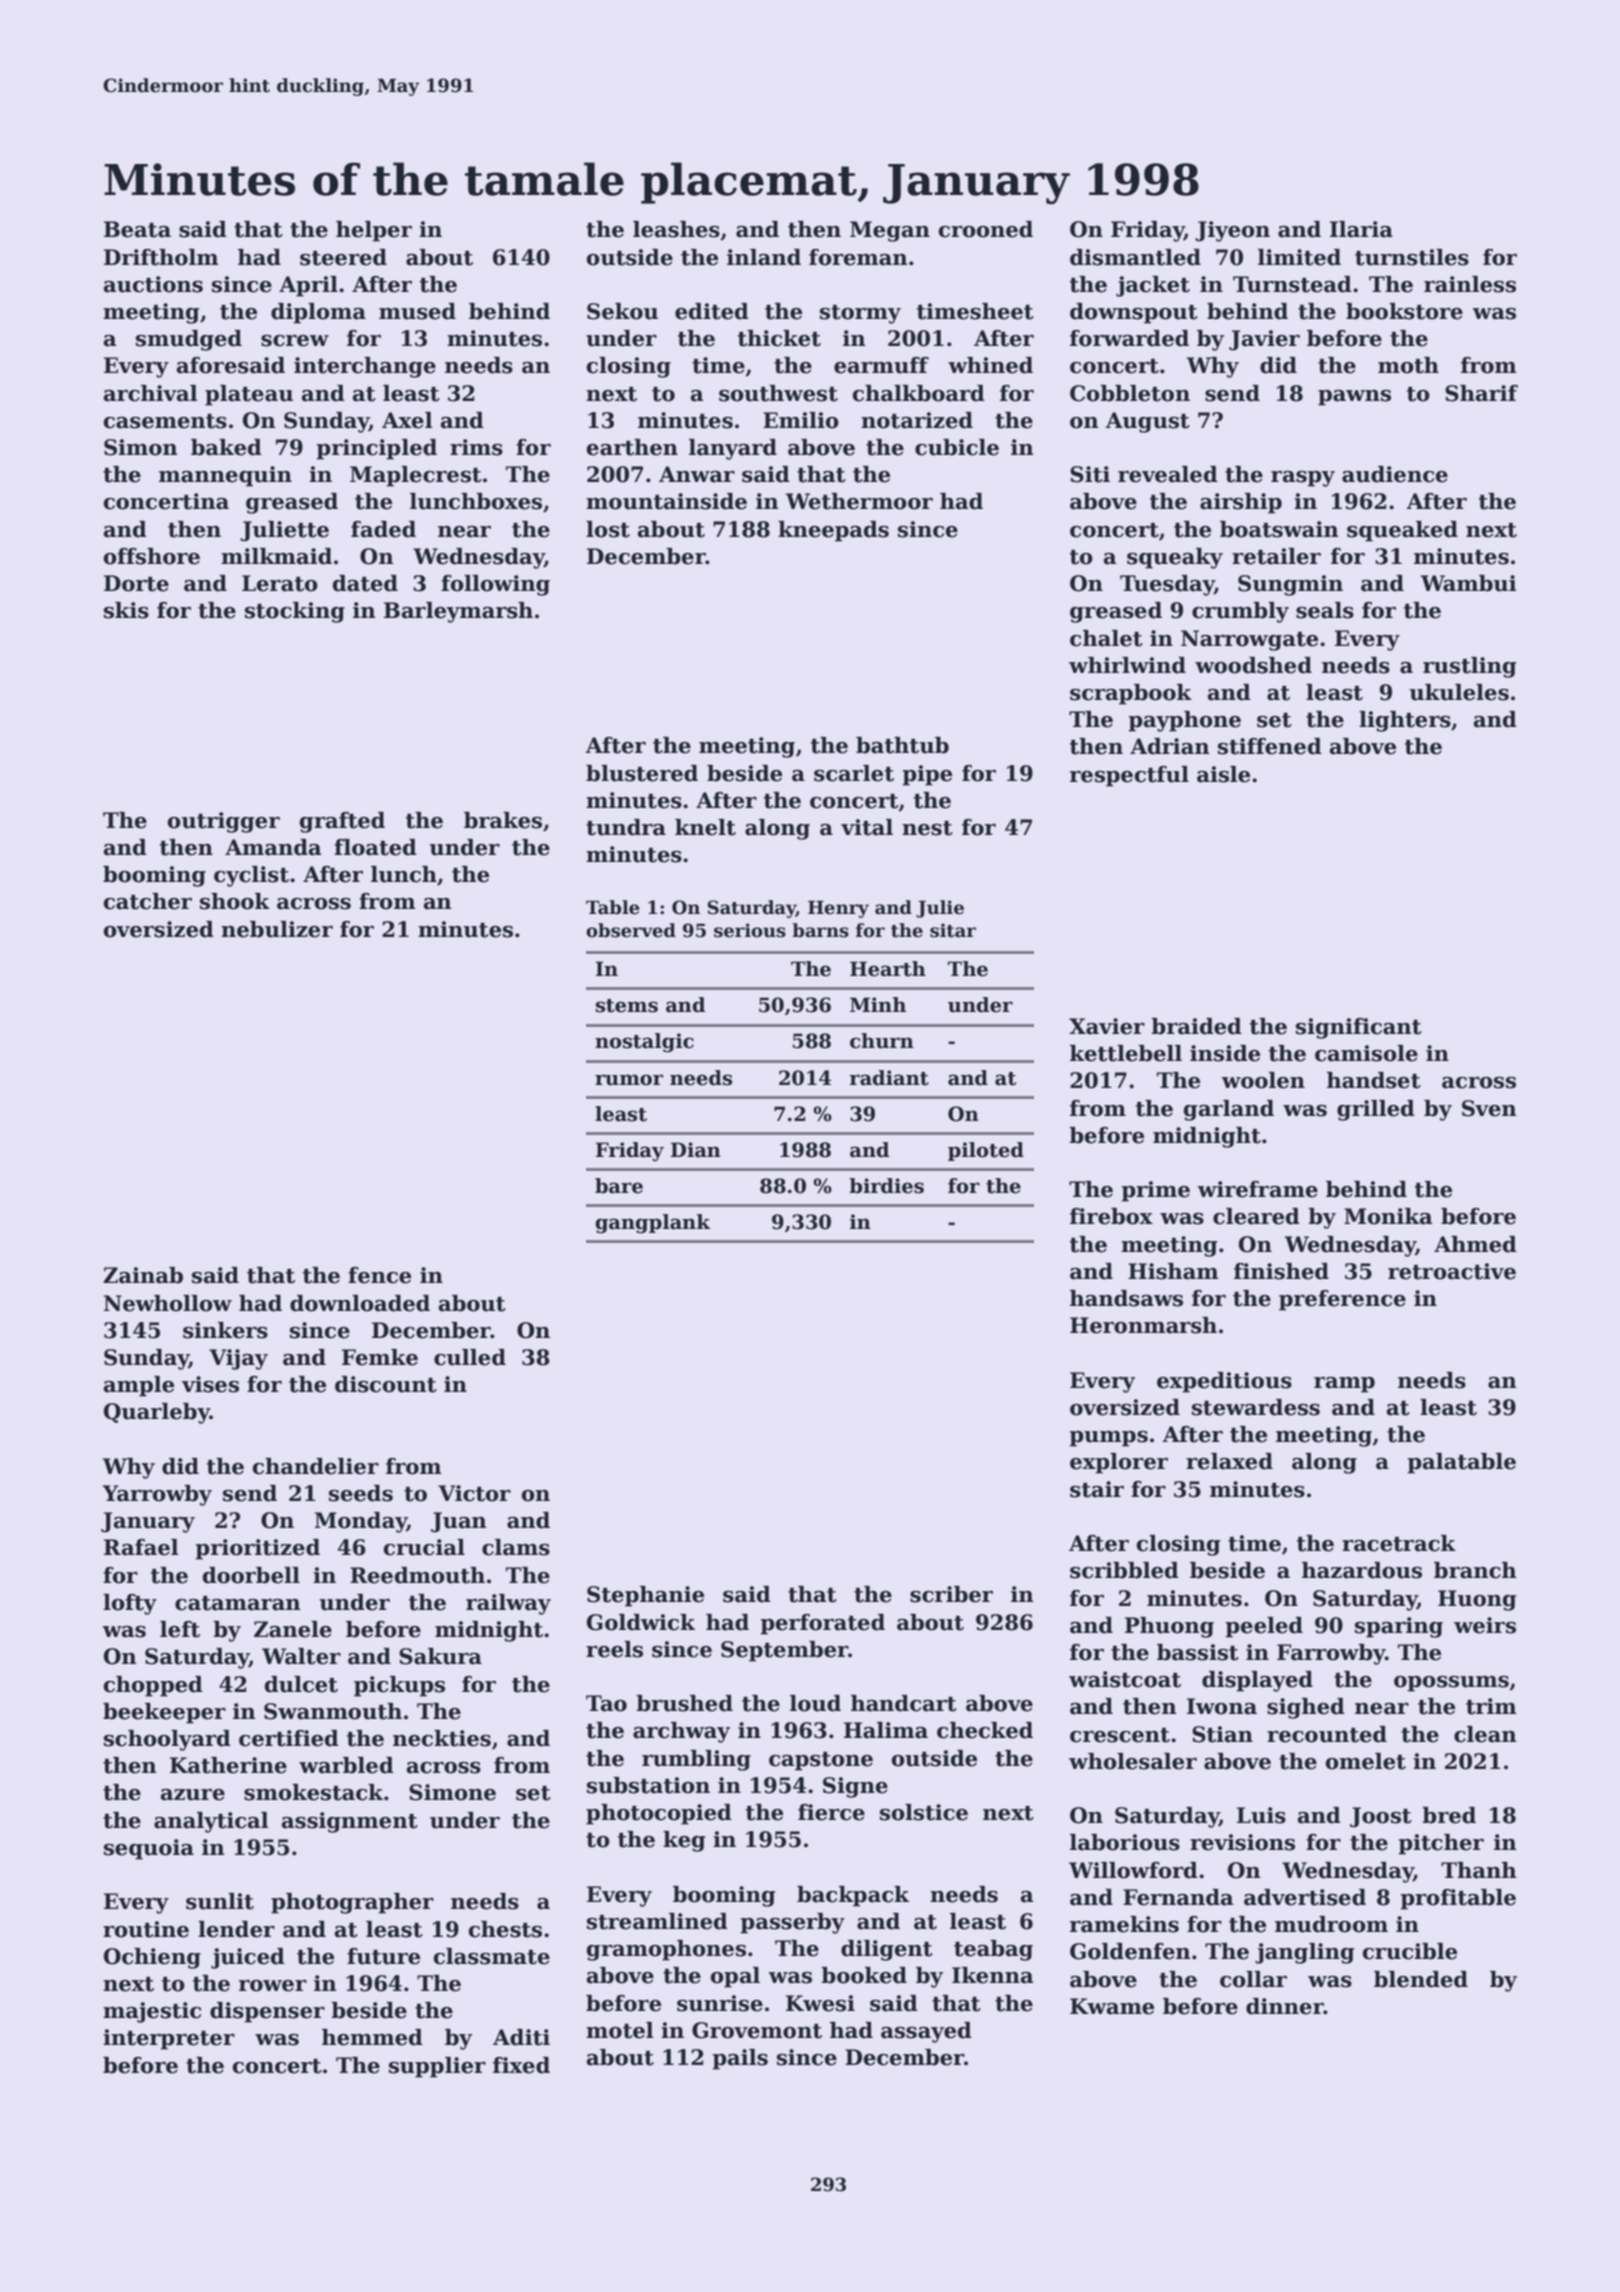 The width and height of the document is (1620, 2292). I want to click on auctions, so click(153, 284).
